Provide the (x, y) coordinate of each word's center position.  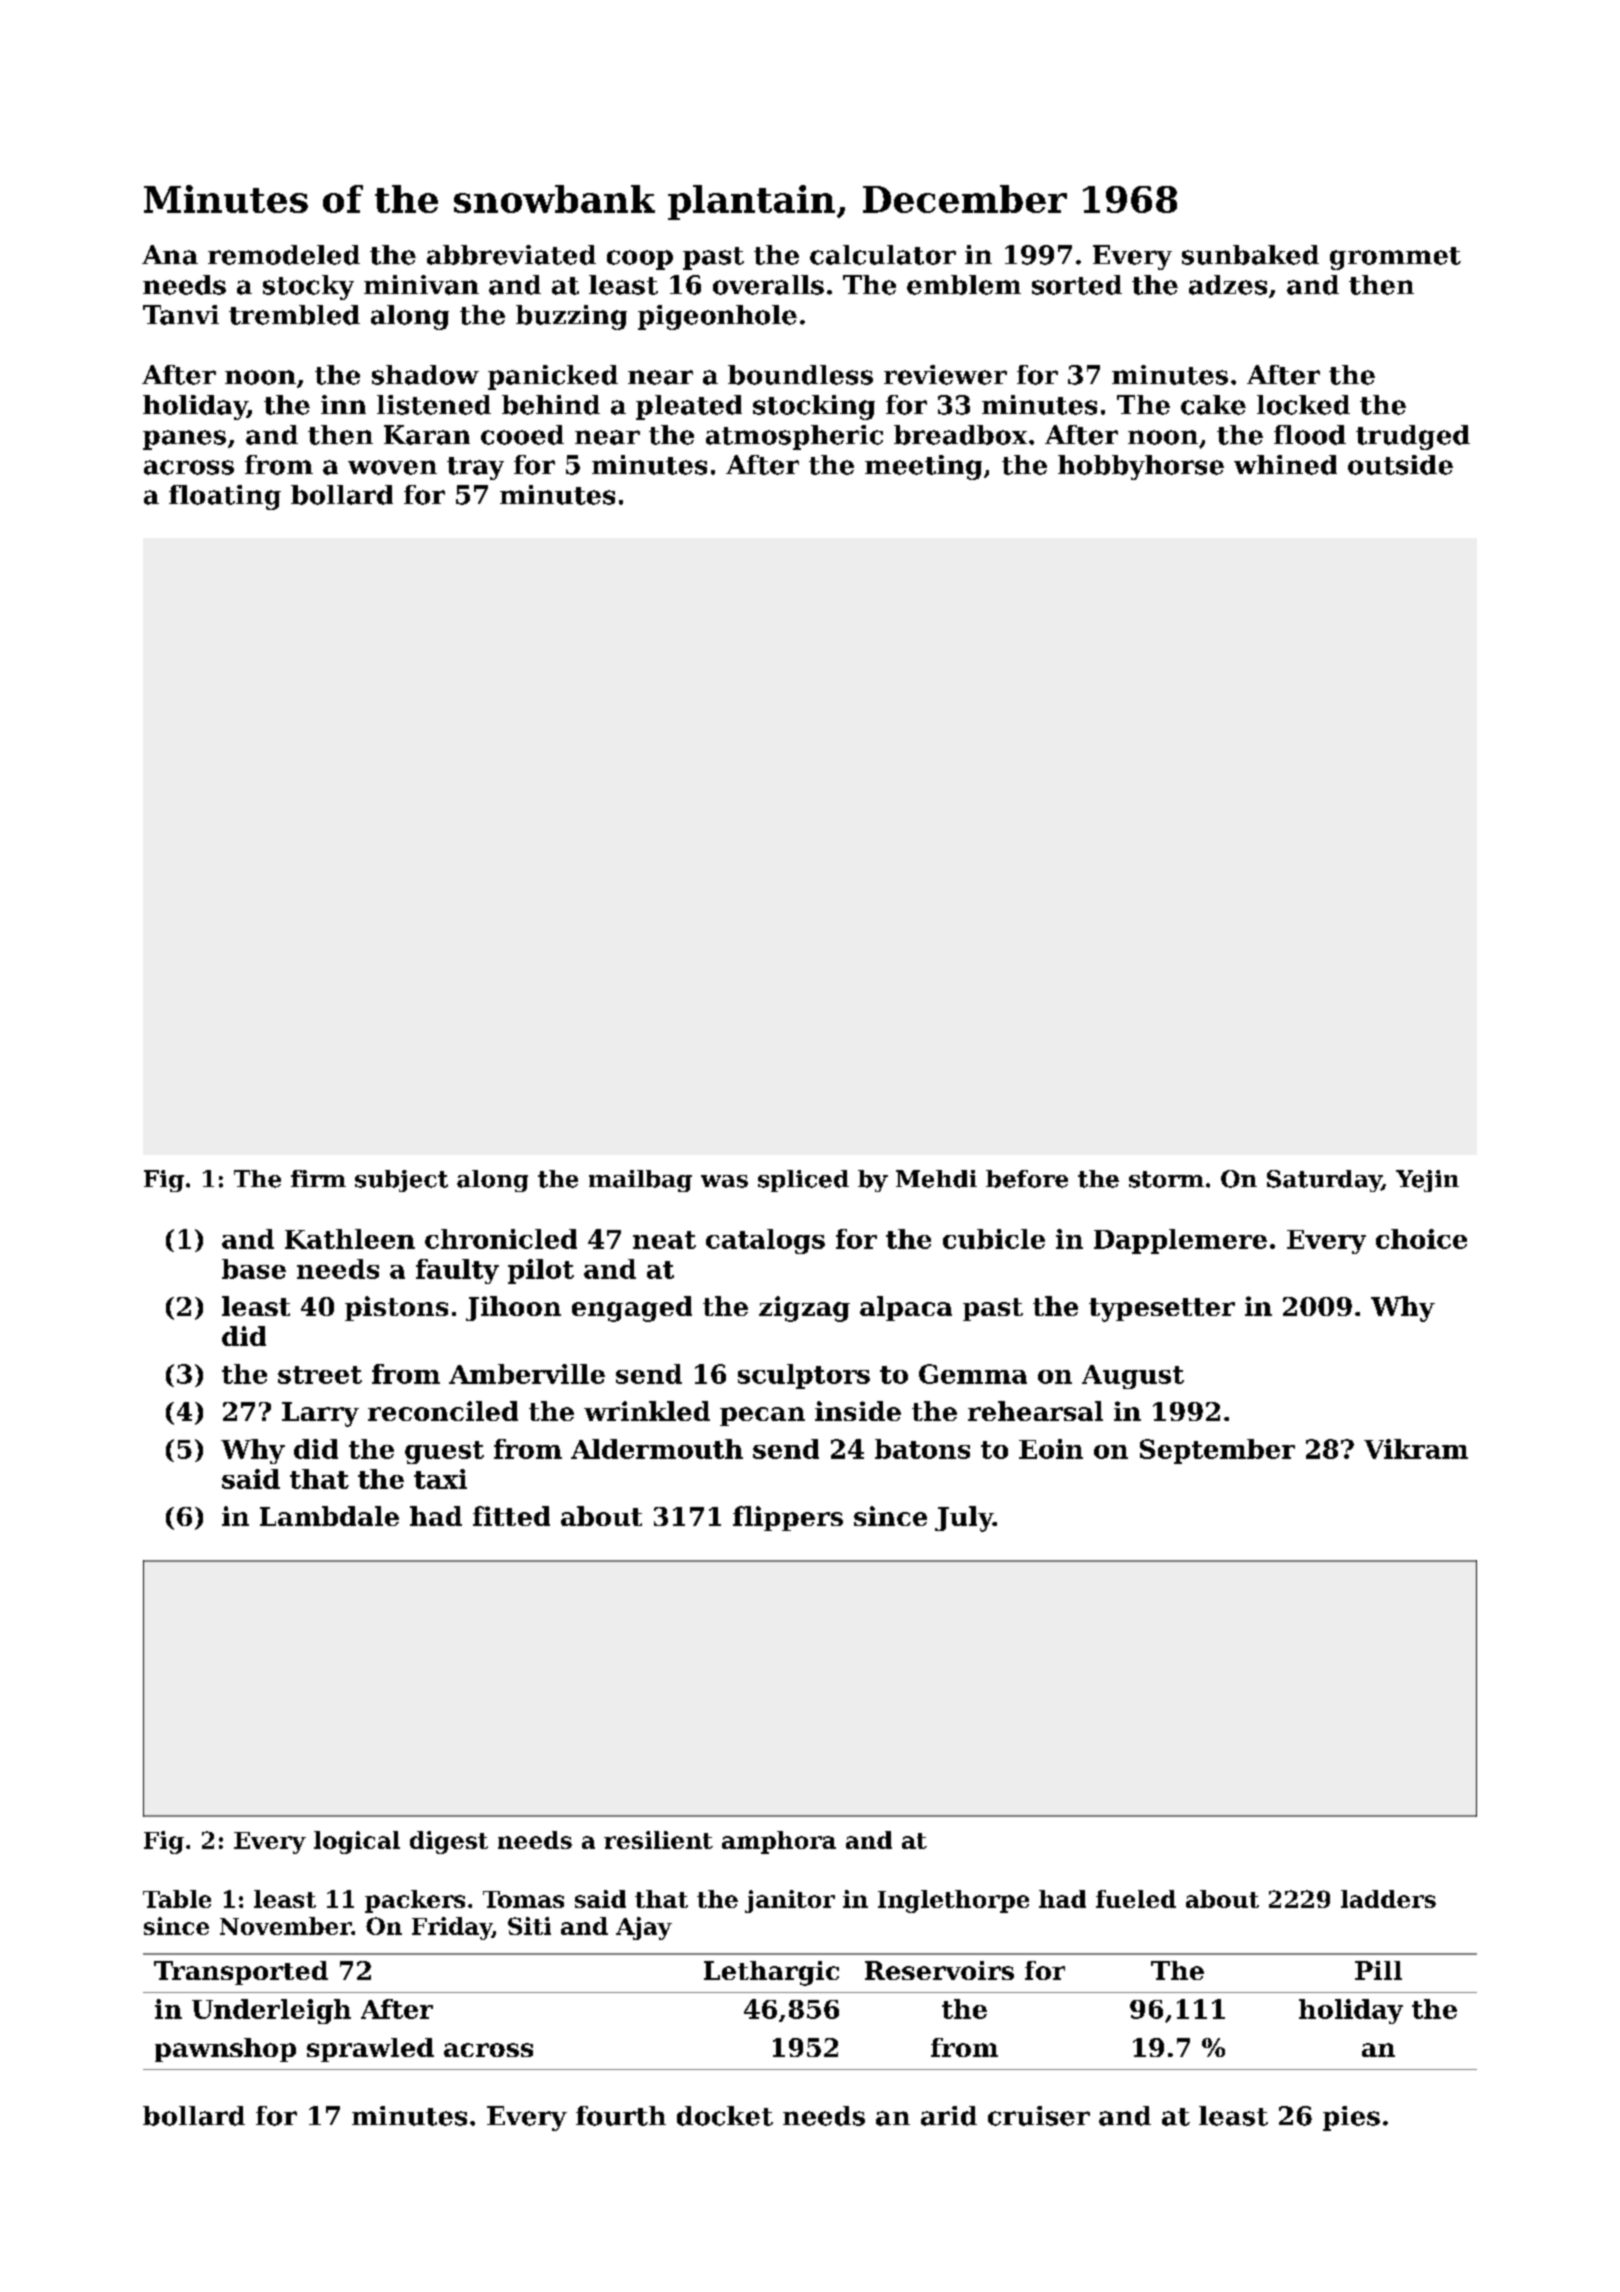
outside (1400, 465)
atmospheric (794, 437)
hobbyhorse (1141, 467)
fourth (621, 2116)
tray (475, 468)
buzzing (571, 317)
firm (318, 1178)
